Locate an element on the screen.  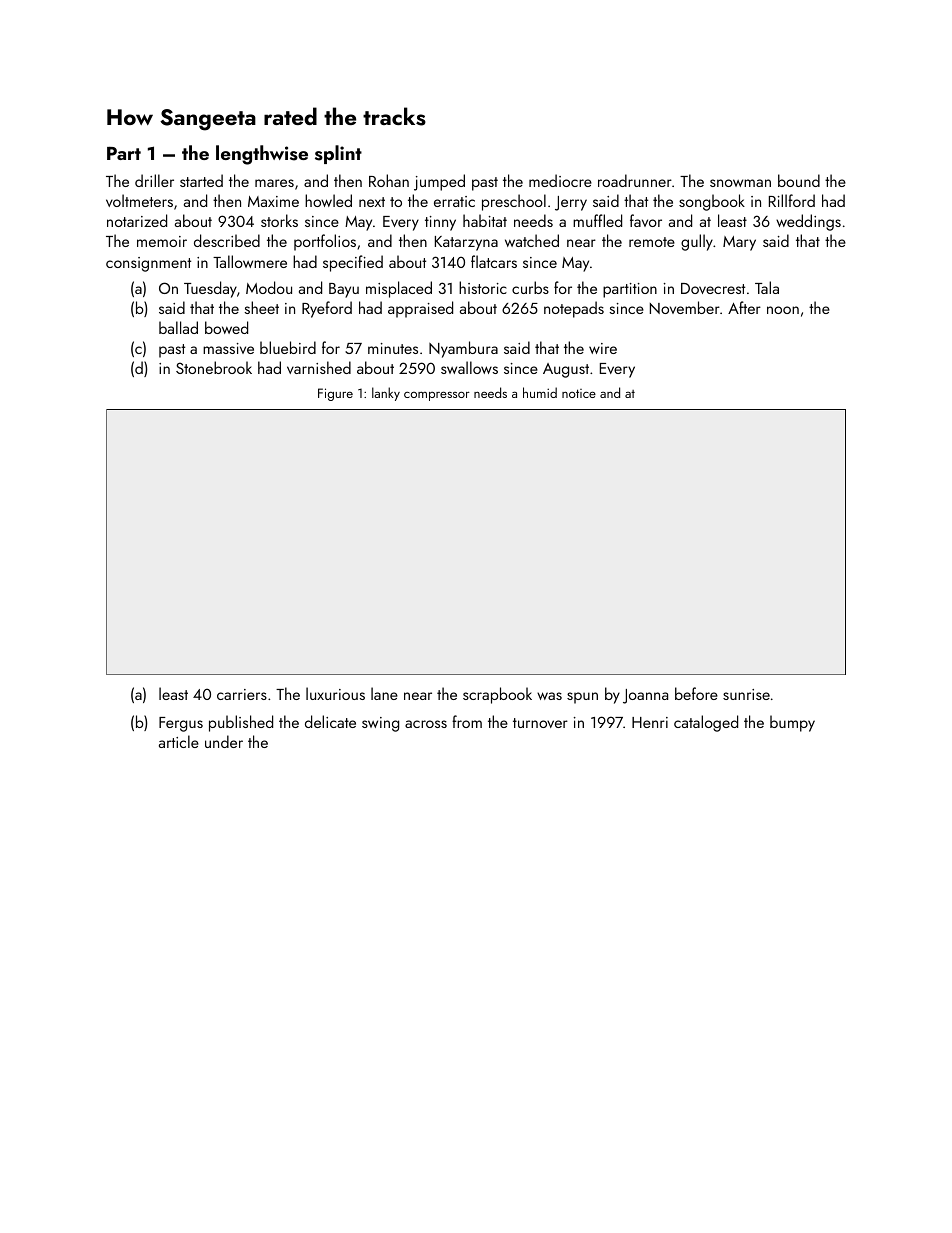
August is located at coordinates (566, 370).
